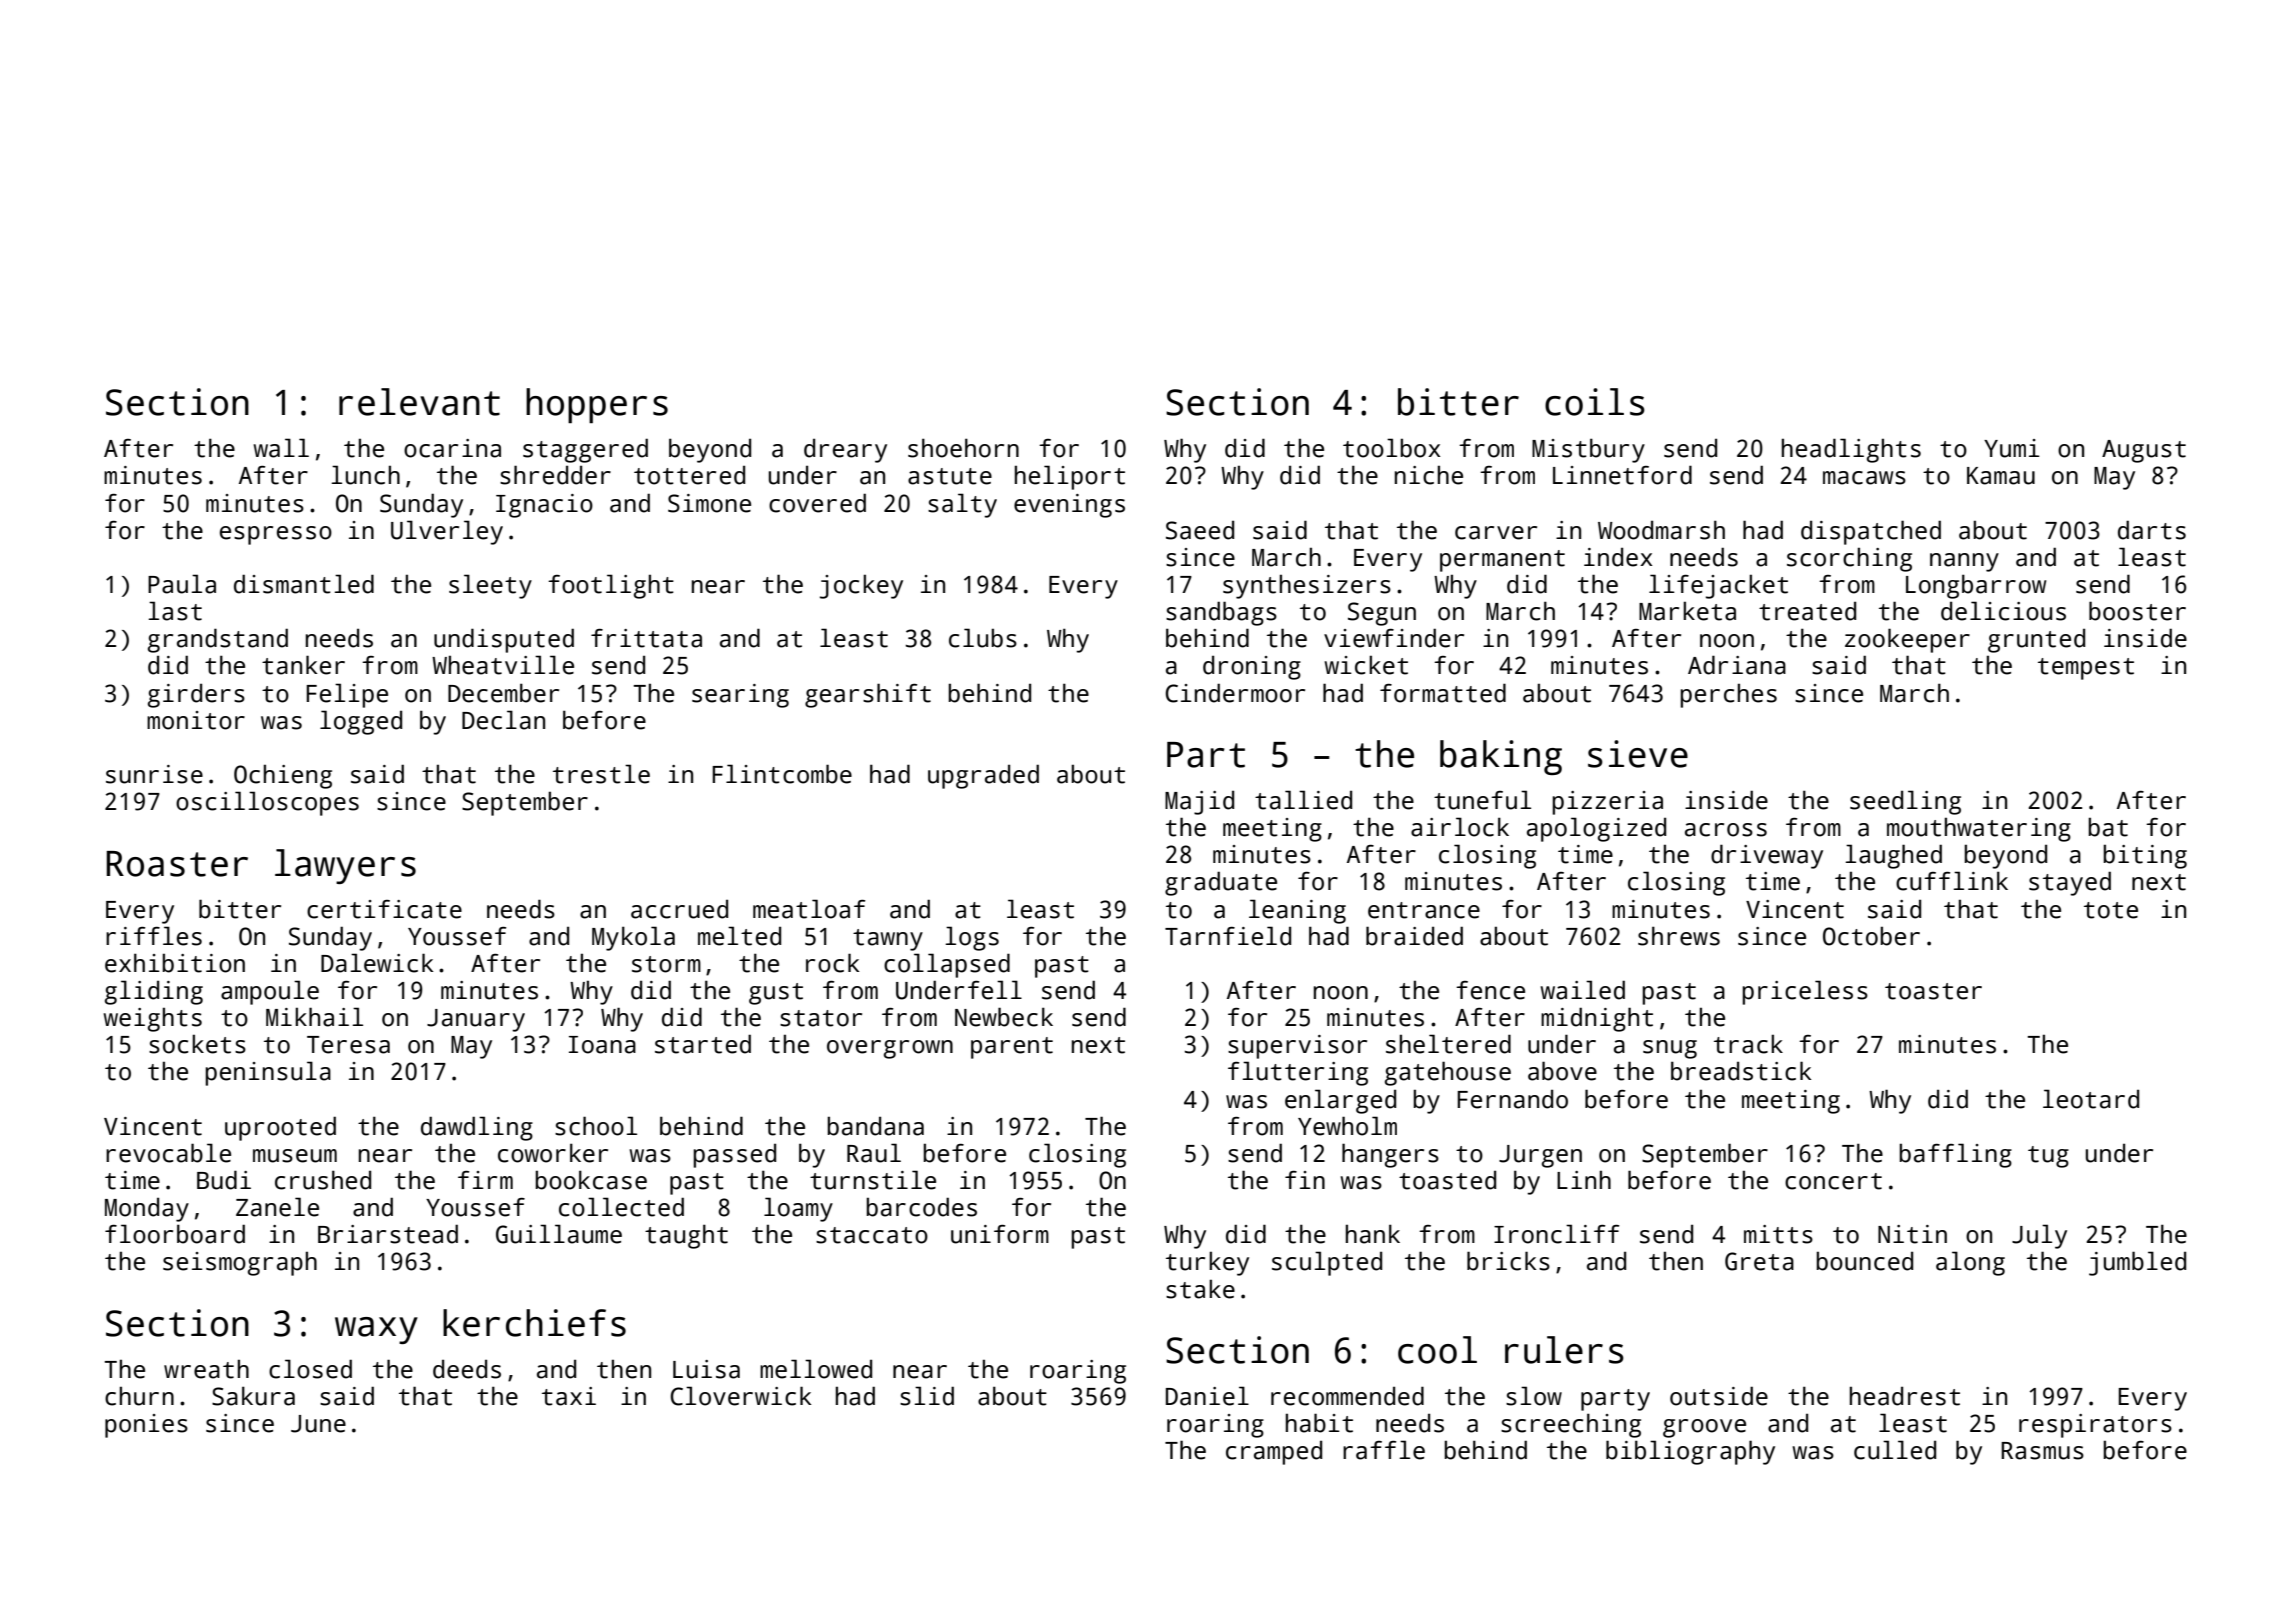 This document has width=2292, height=1620. What do you see at coordinates (175, 611) in the document?
I see `last` at bounding box center [175, 611].
